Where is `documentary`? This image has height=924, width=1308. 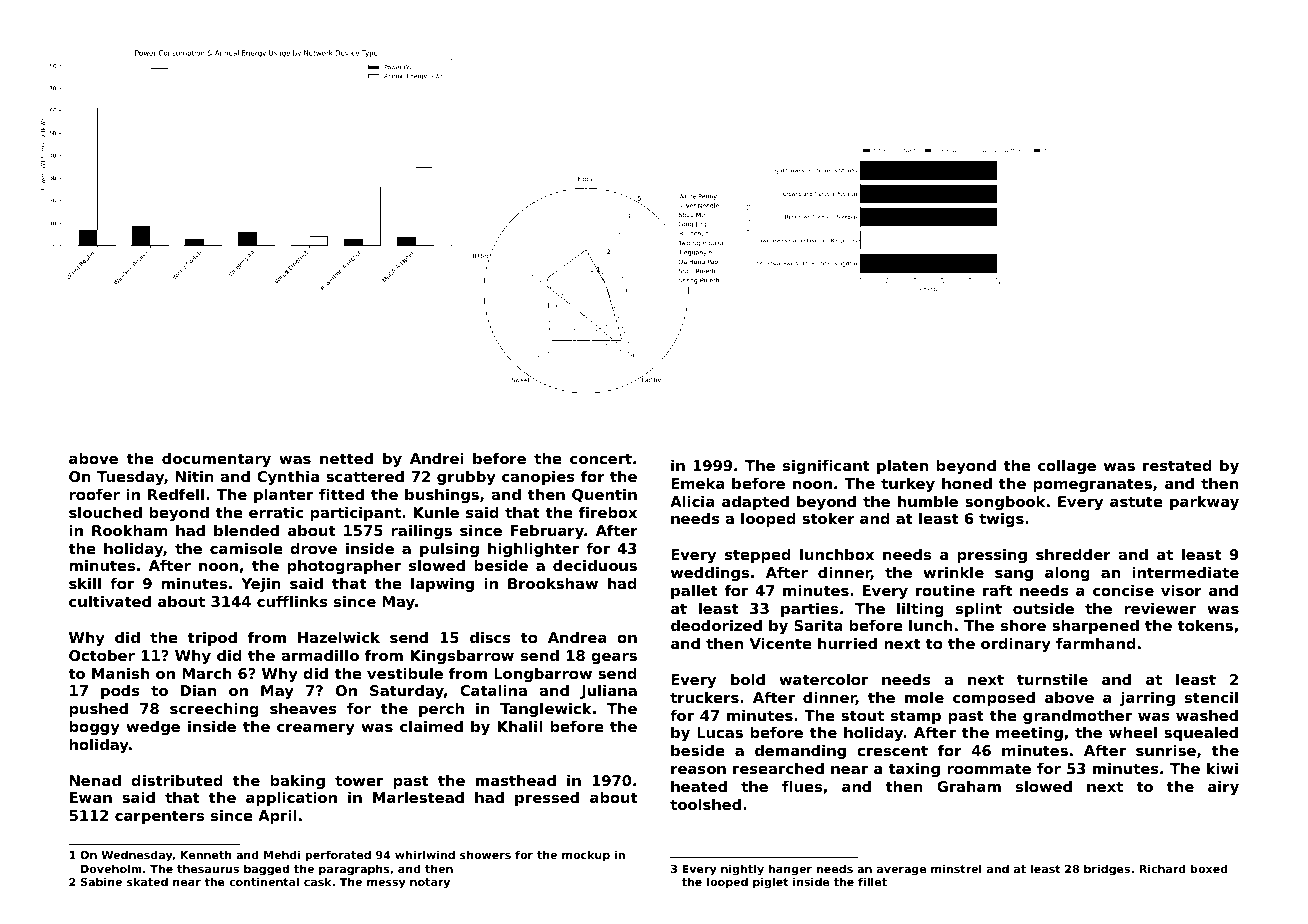
documentary is located at coordinates (216, 460).
